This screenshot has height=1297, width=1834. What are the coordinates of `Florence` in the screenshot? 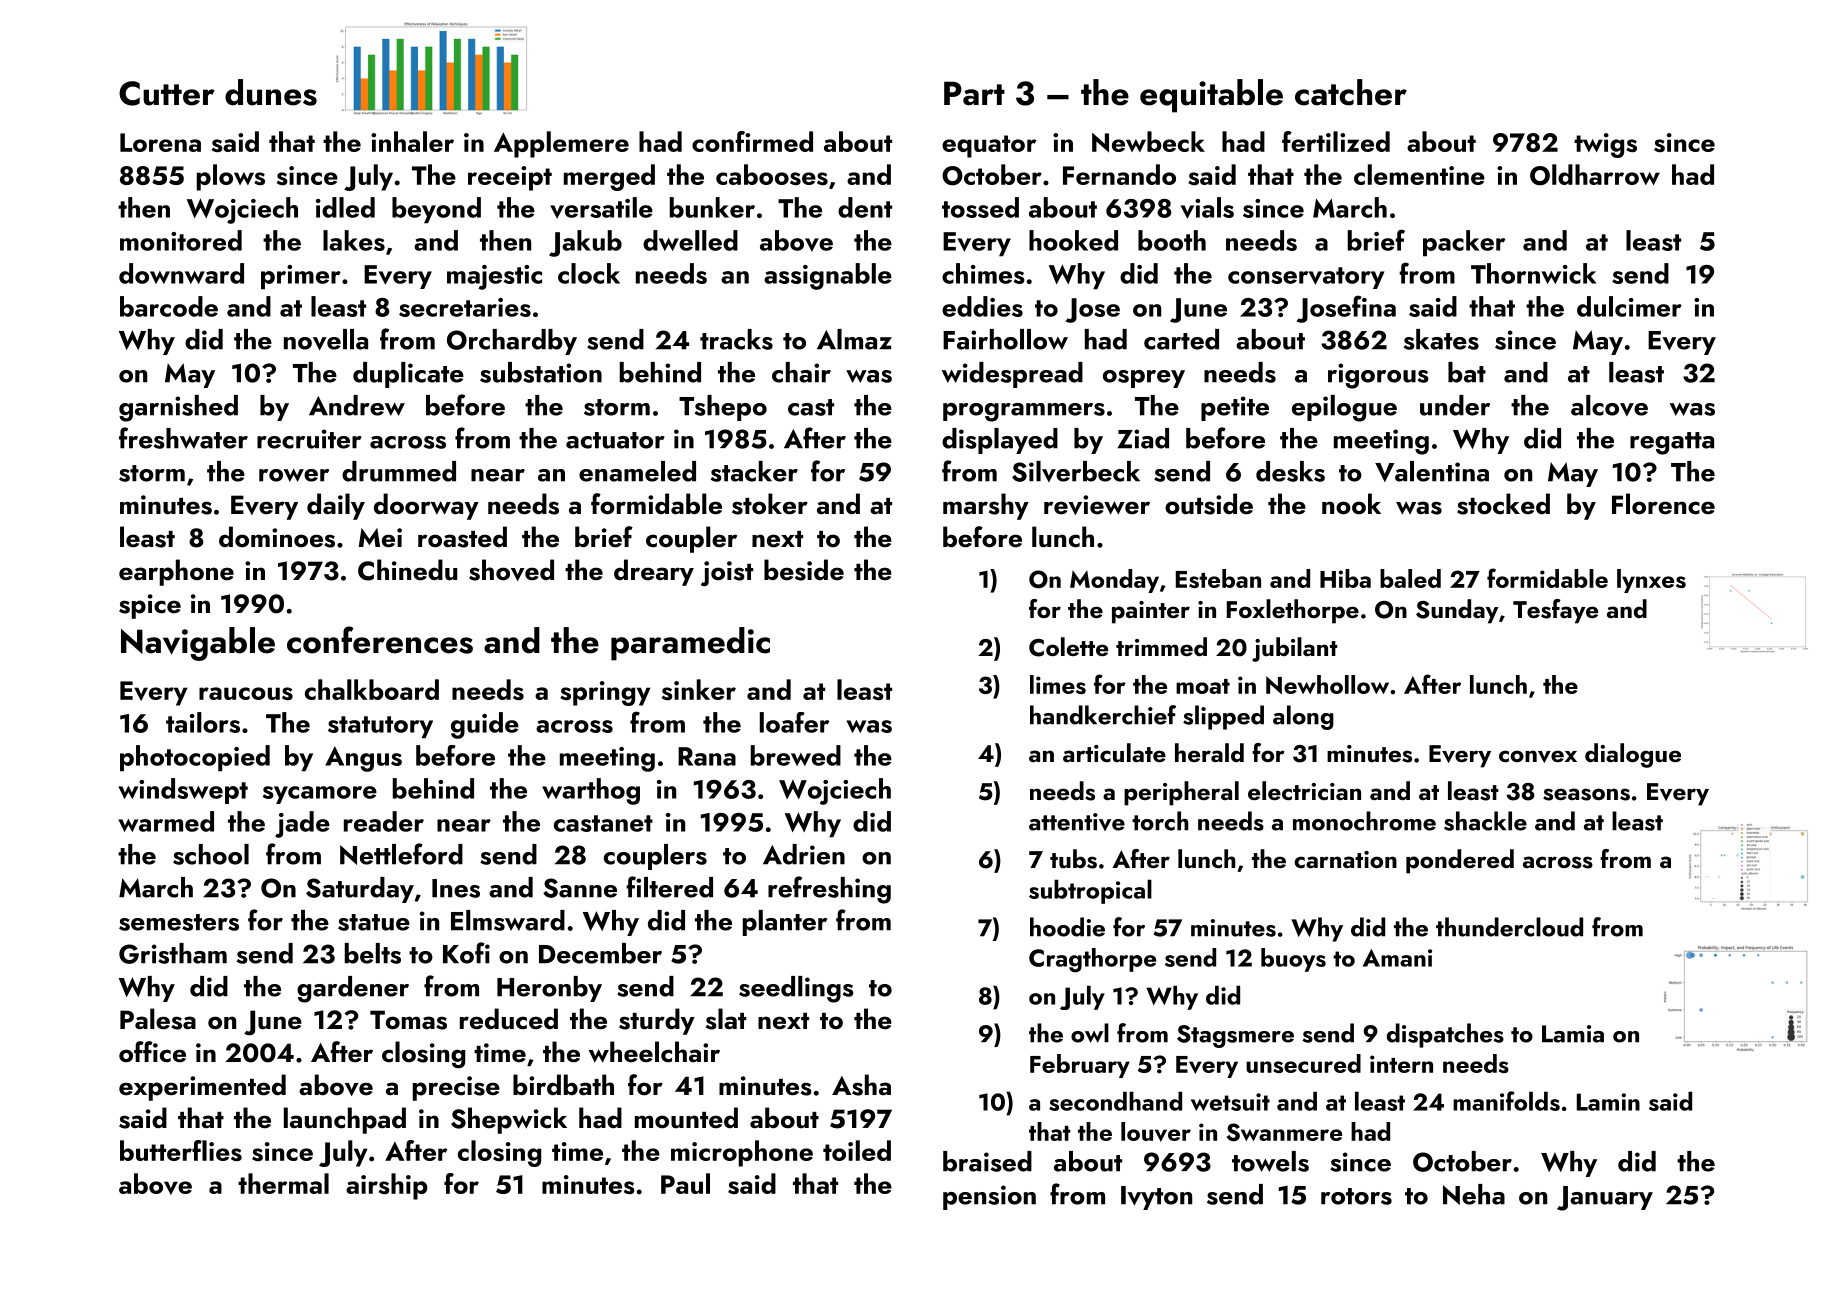 It's located at (1663, 504).
